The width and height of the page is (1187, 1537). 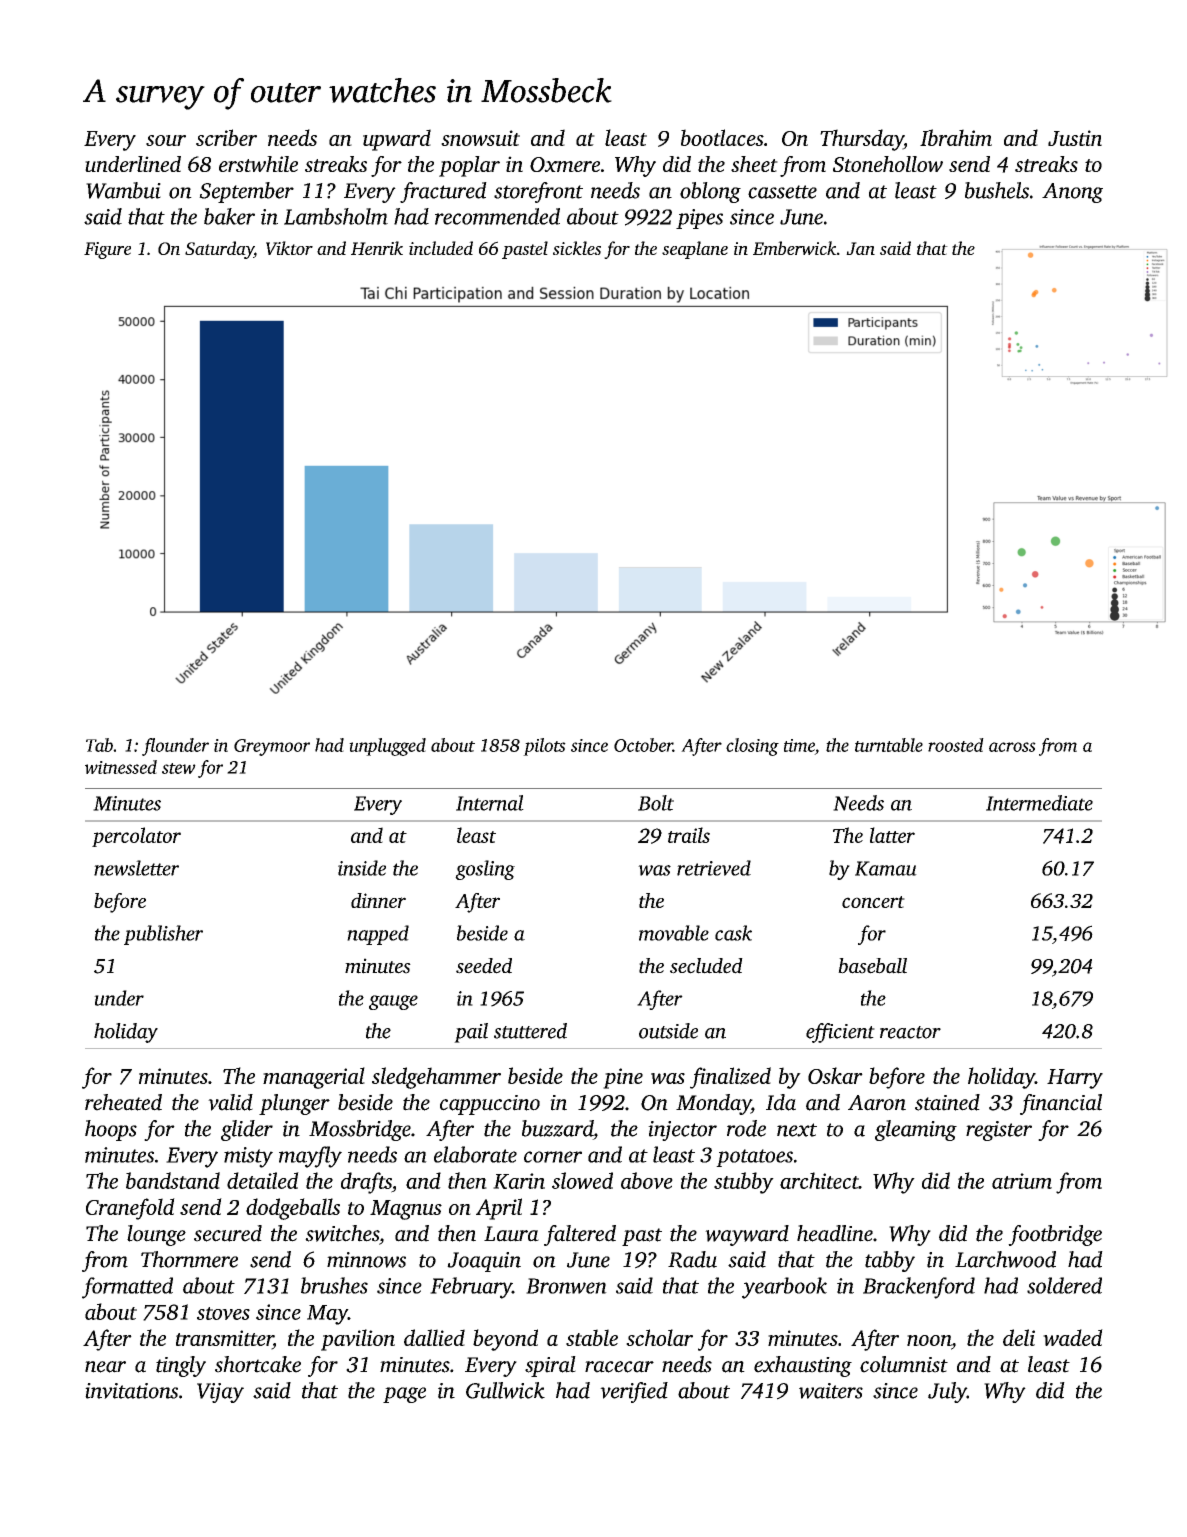 I want to click on movable, so click(x=674, y=933).
